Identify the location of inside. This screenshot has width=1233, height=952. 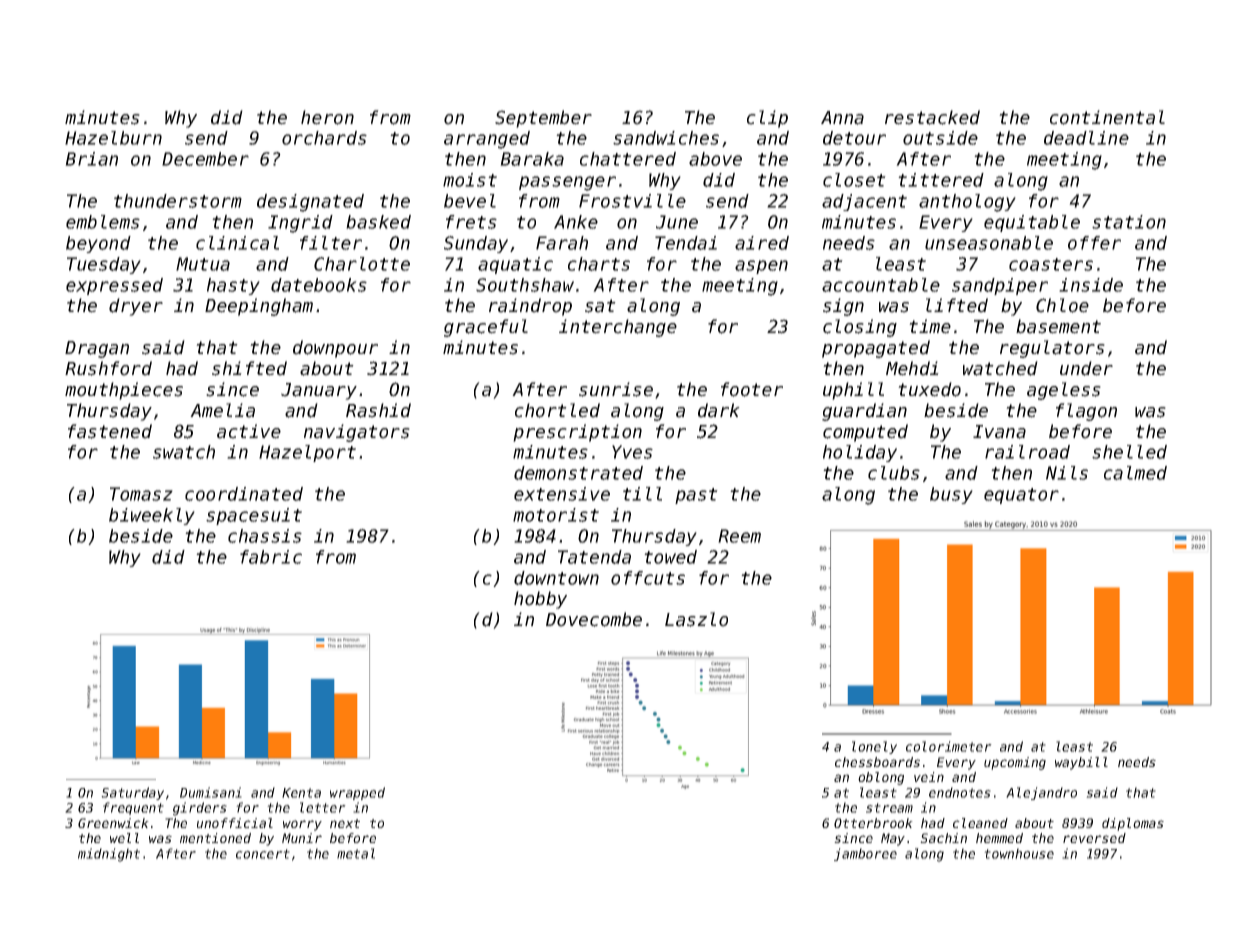
(1091, 285).
